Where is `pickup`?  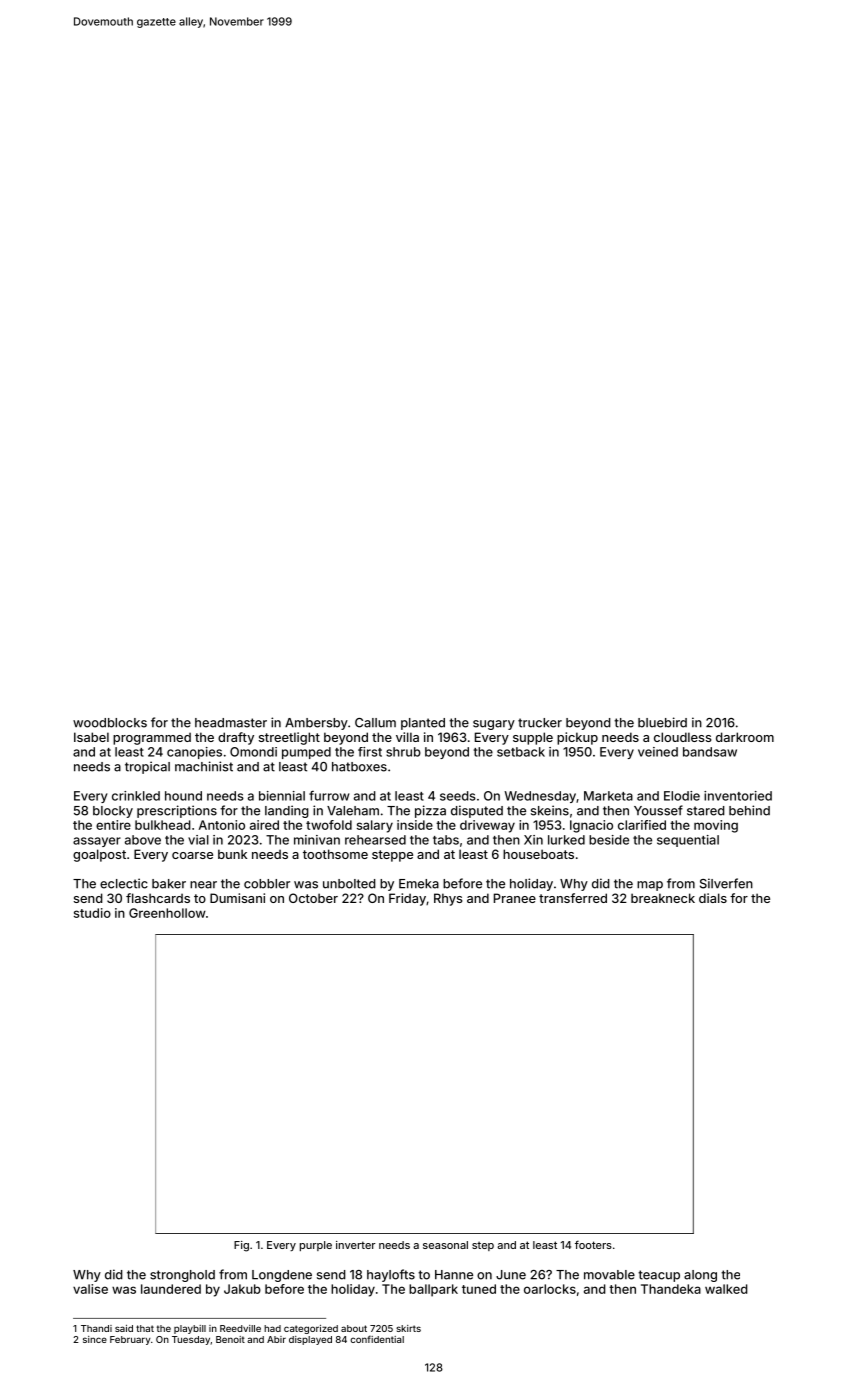 pickup is located at coordinates (577, 738).
